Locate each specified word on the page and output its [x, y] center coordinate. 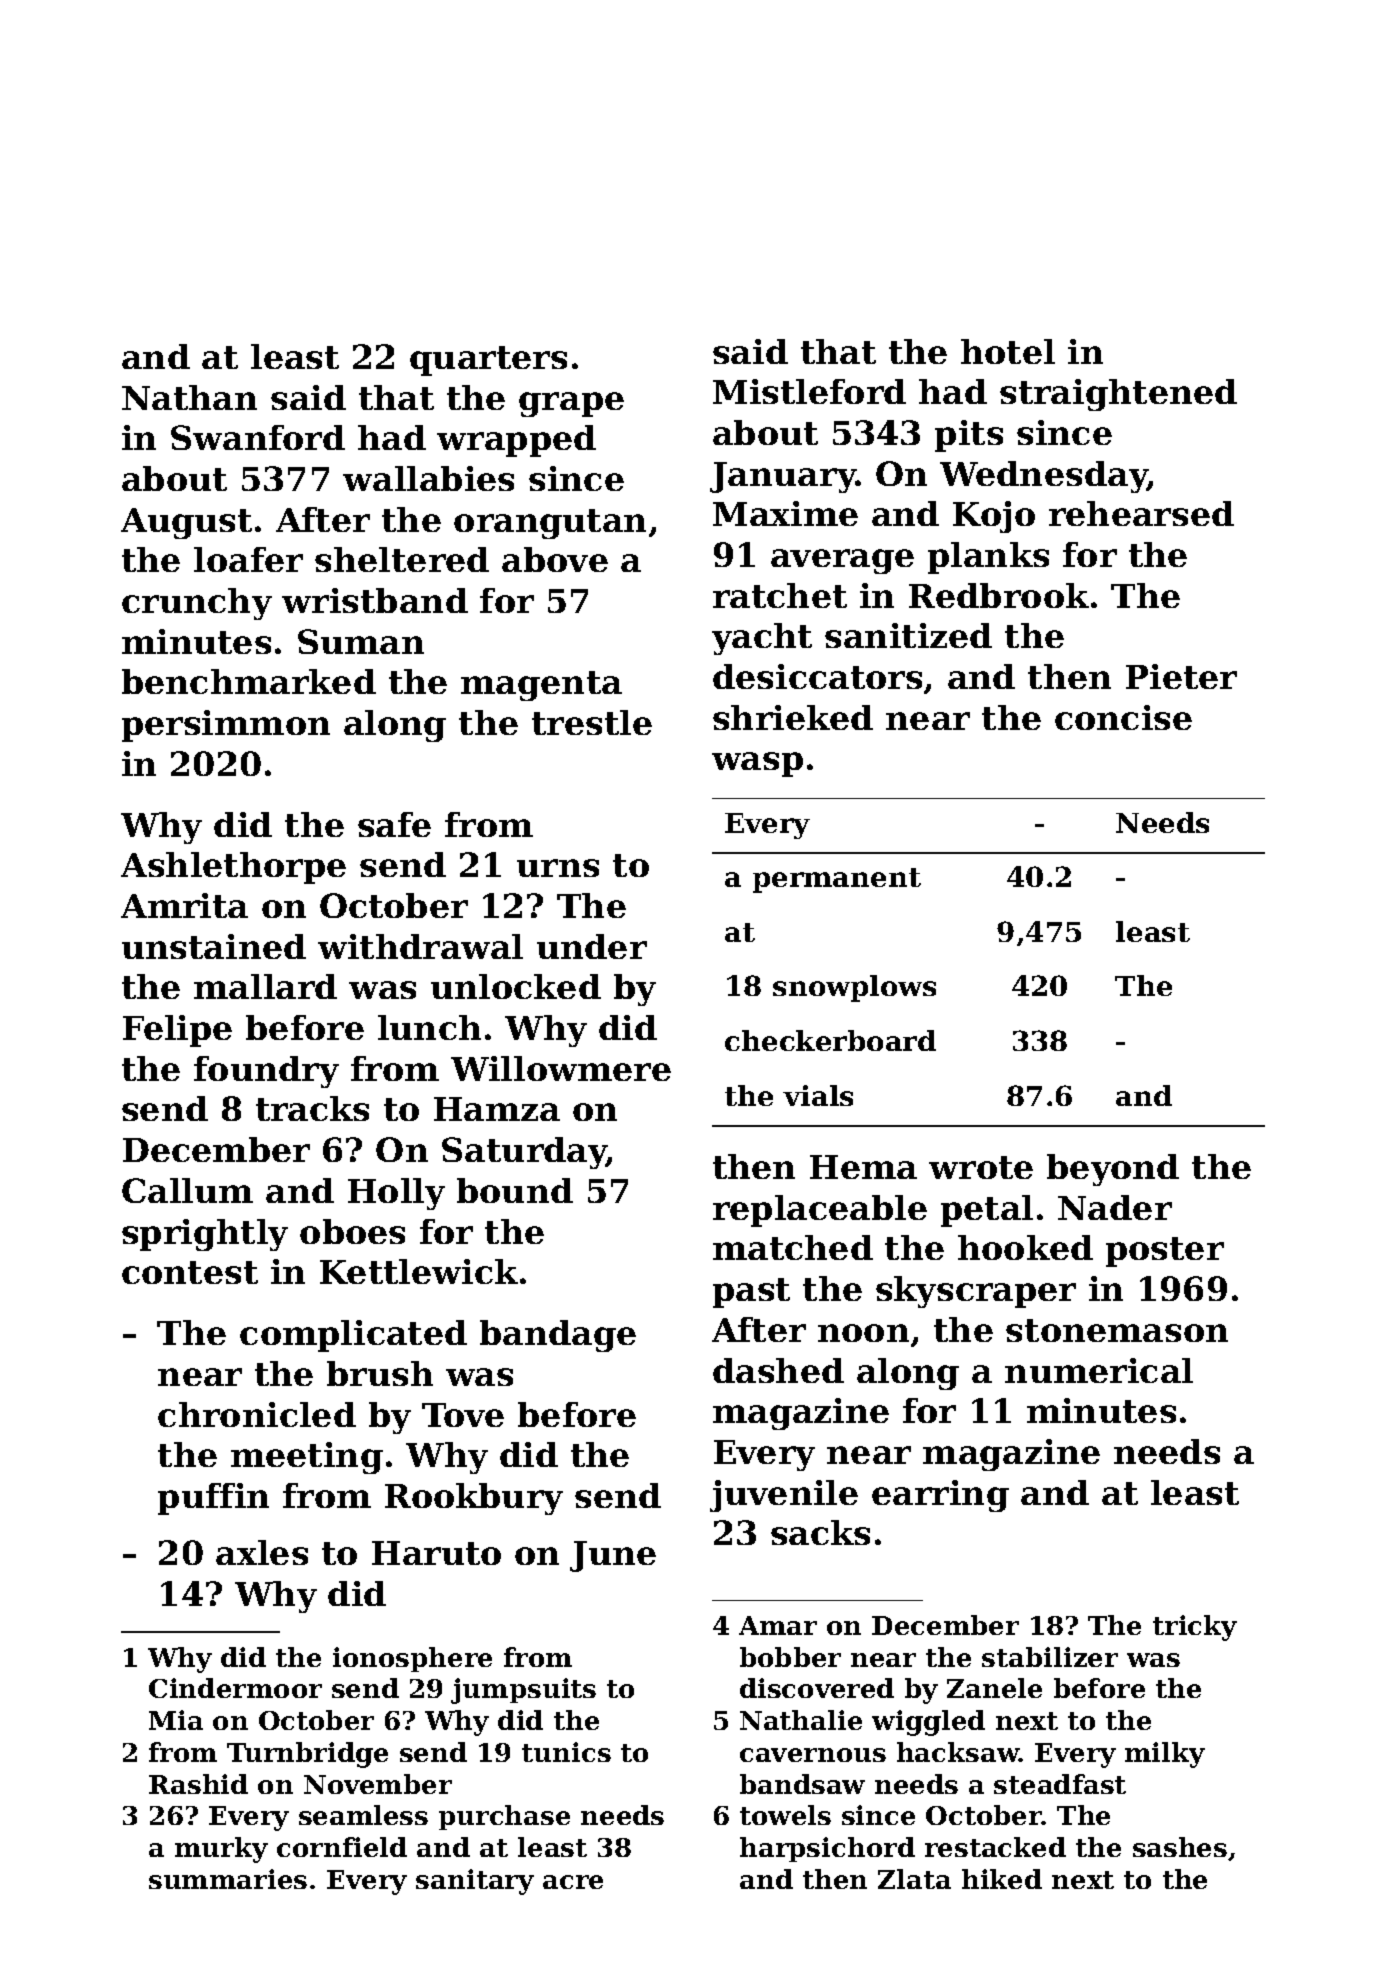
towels [785, 1815]
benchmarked [249, 681]
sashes [1180, 1847]
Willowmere [561, 1068]
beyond [1113, 1170]
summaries [228, 1879]
